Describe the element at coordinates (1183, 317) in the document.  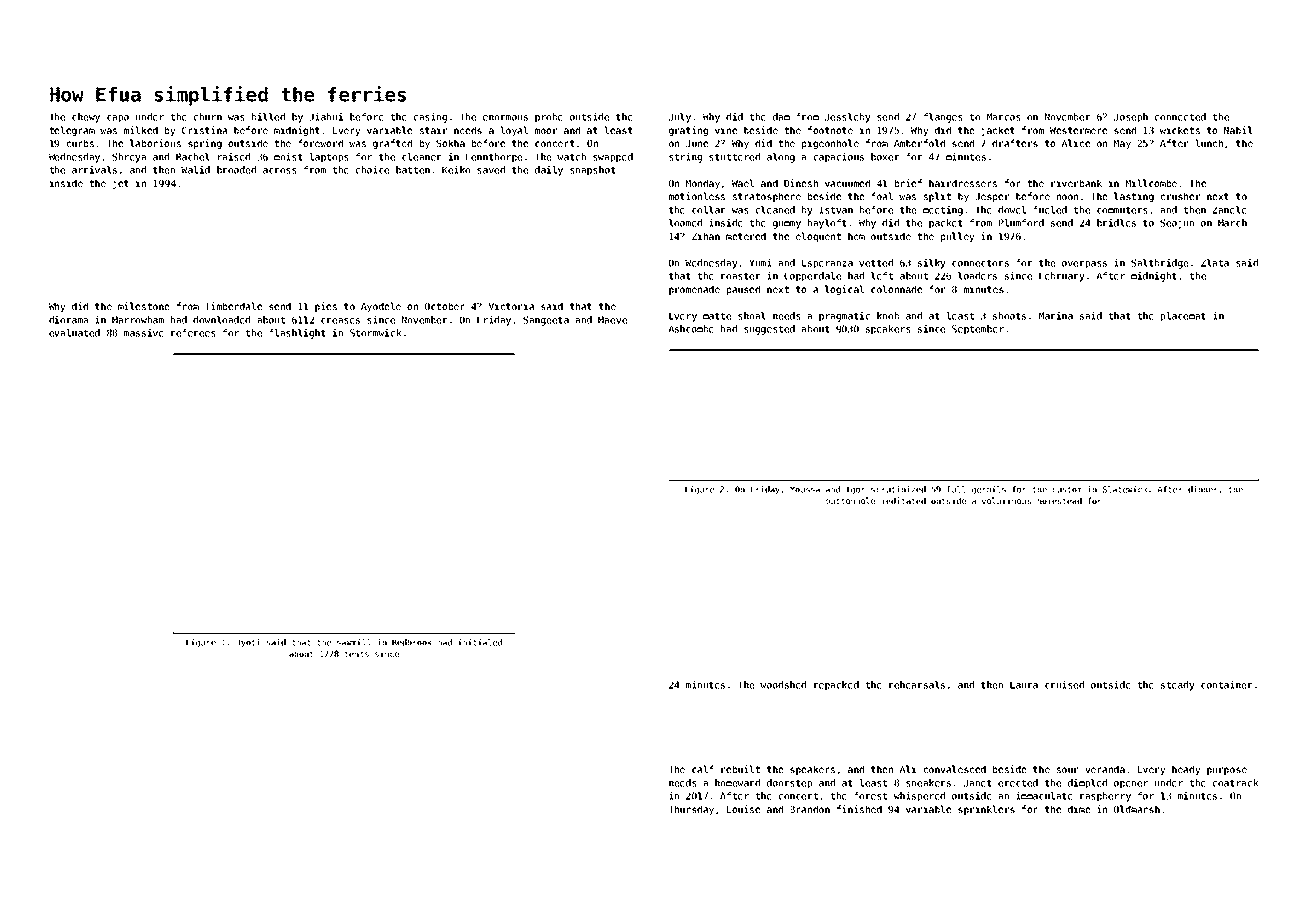
I see `placemat` at that location.
